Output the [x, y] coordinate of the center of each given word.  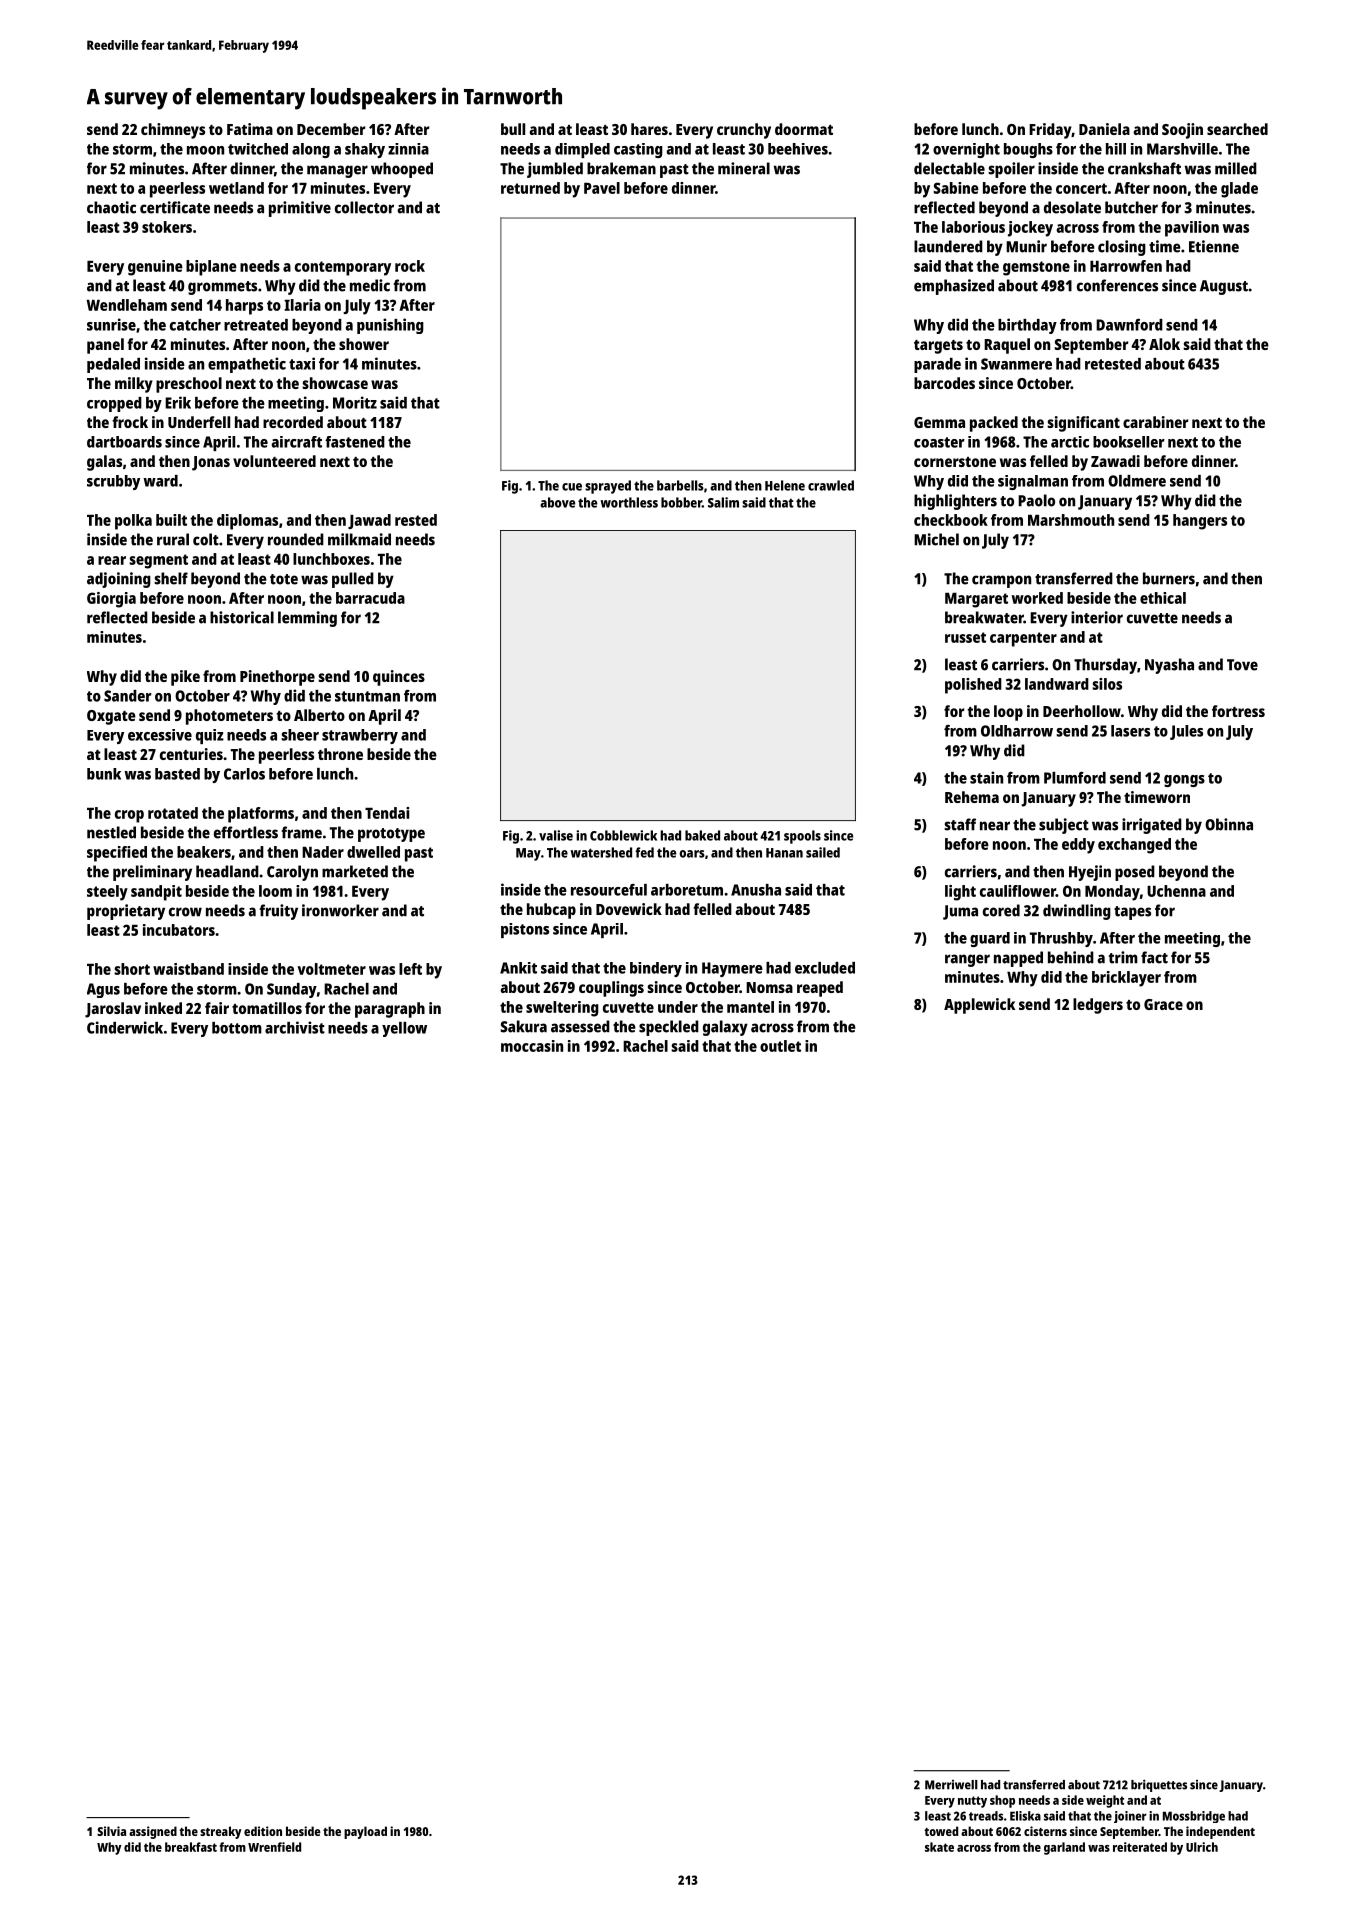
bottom [237, 1028]
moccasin [532, 1046]
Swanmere [1016, 364]
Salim [723, 502]
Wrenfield [274, 1847]
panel [105, 346]
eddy [1078, 846]
